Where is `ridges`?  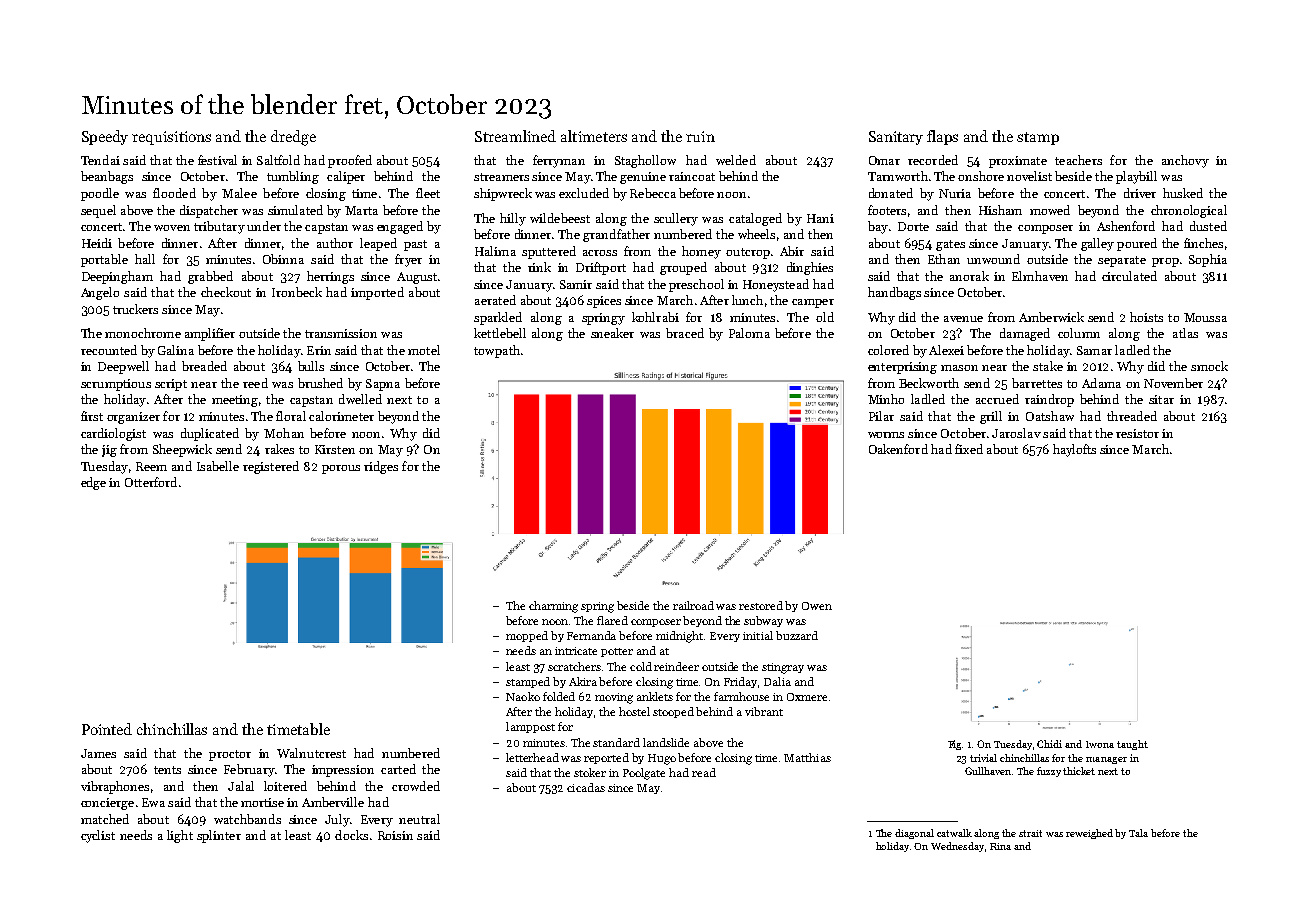 ridges is located at coordinates (381, 467).
